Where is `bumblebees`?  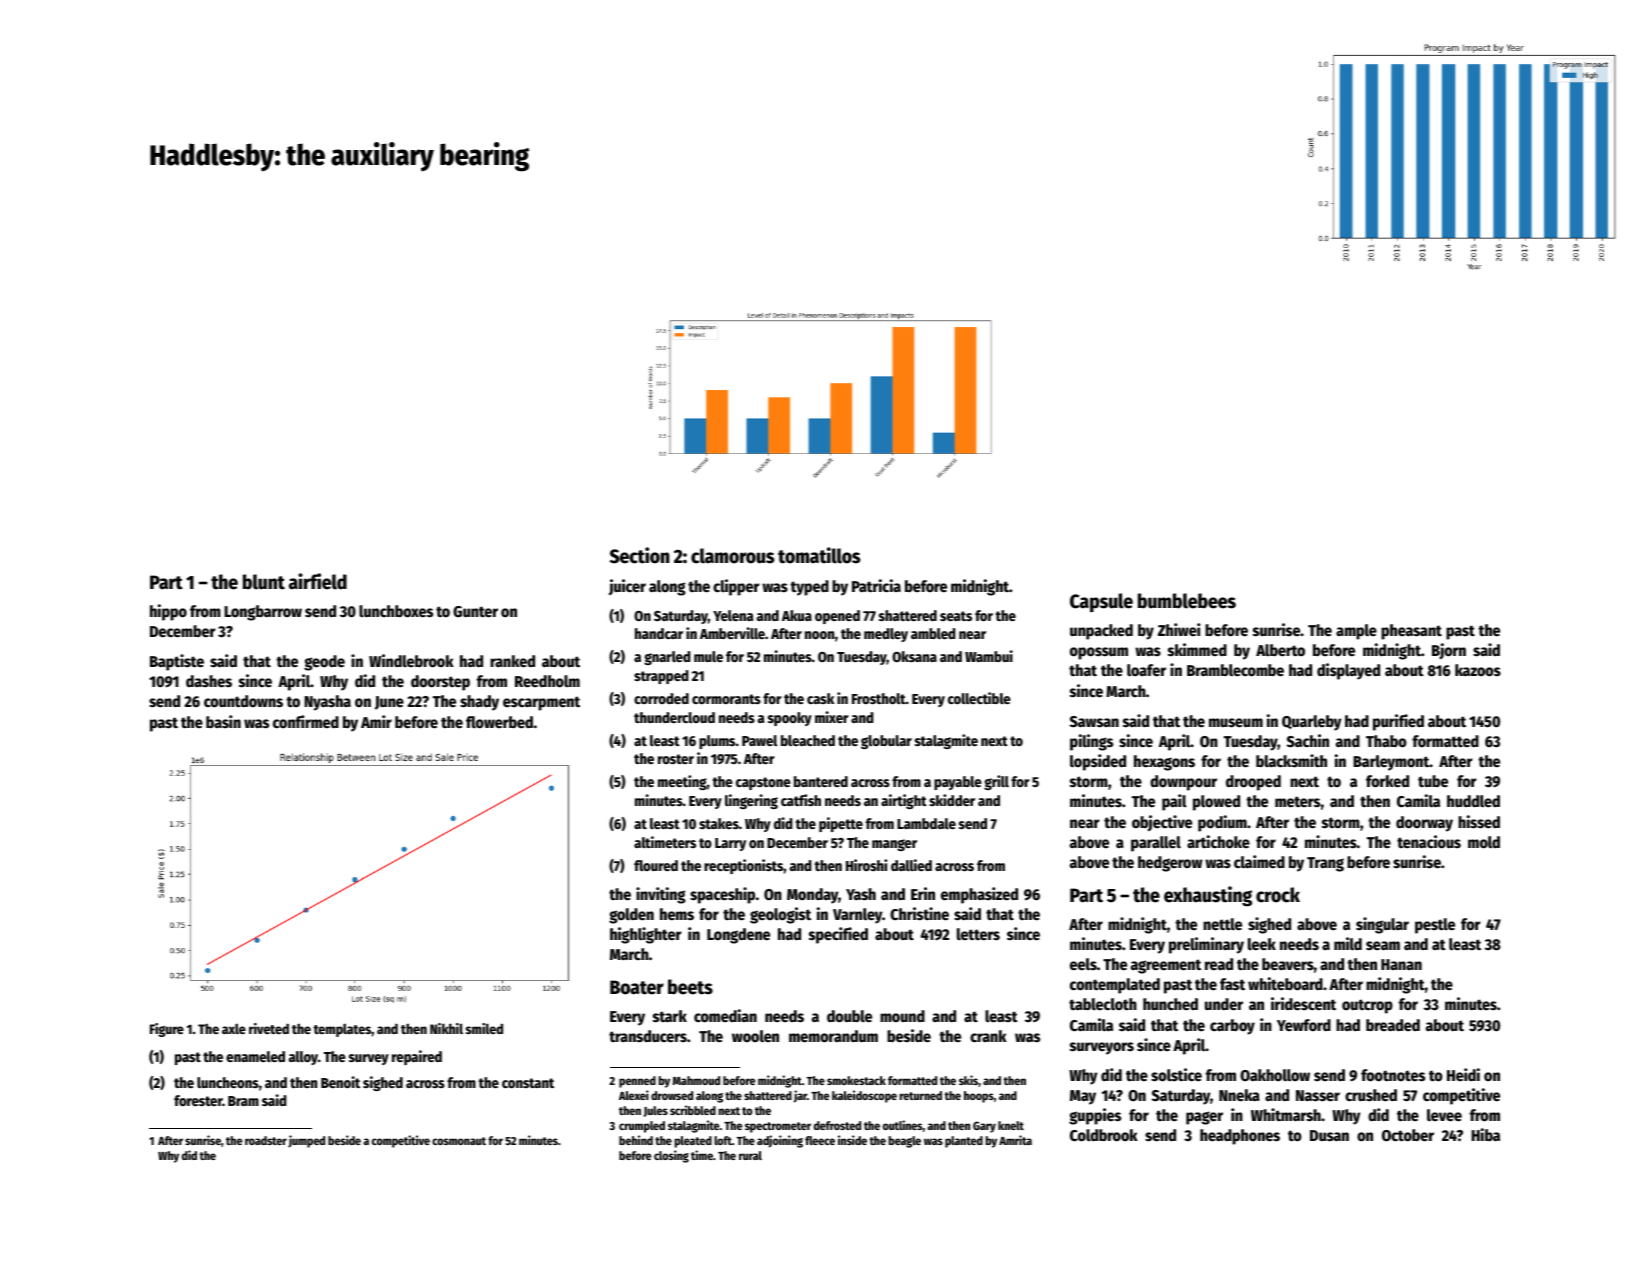
bumblebees is located at coordinates (1187, 601).
